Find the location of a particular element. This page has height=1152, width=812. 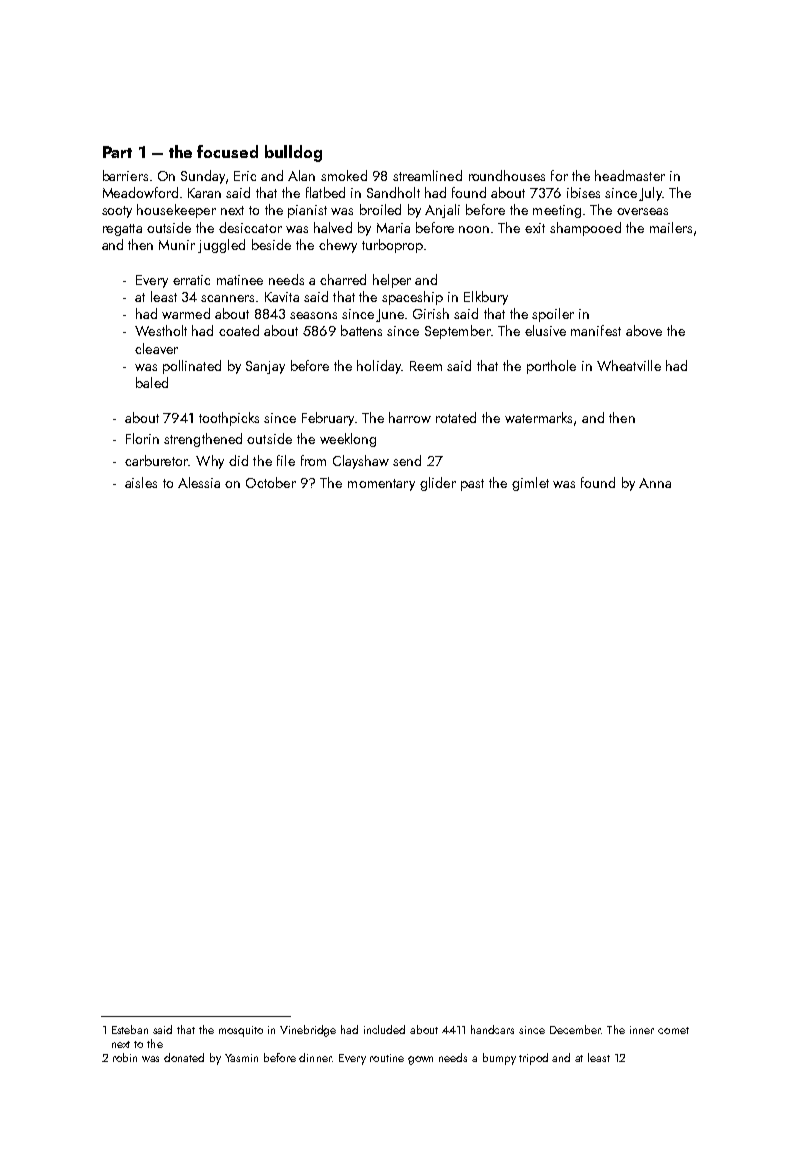

Anna is located at coordinates (655, 483).
